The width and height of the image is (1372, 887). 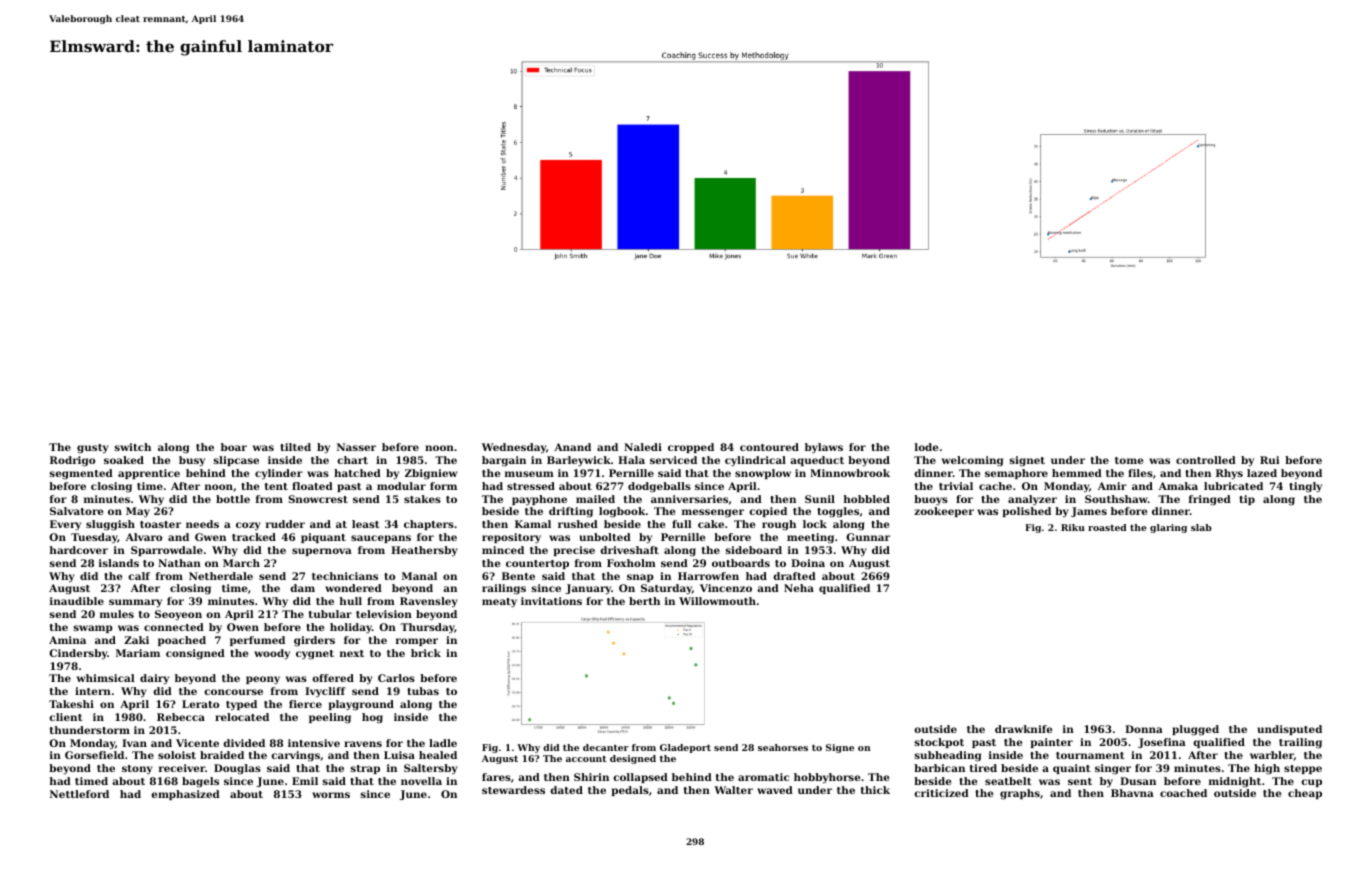 What do you see at coordinates (717, 601) in the image?
I see `Willowmouth` at bounding box center [717, 601].
